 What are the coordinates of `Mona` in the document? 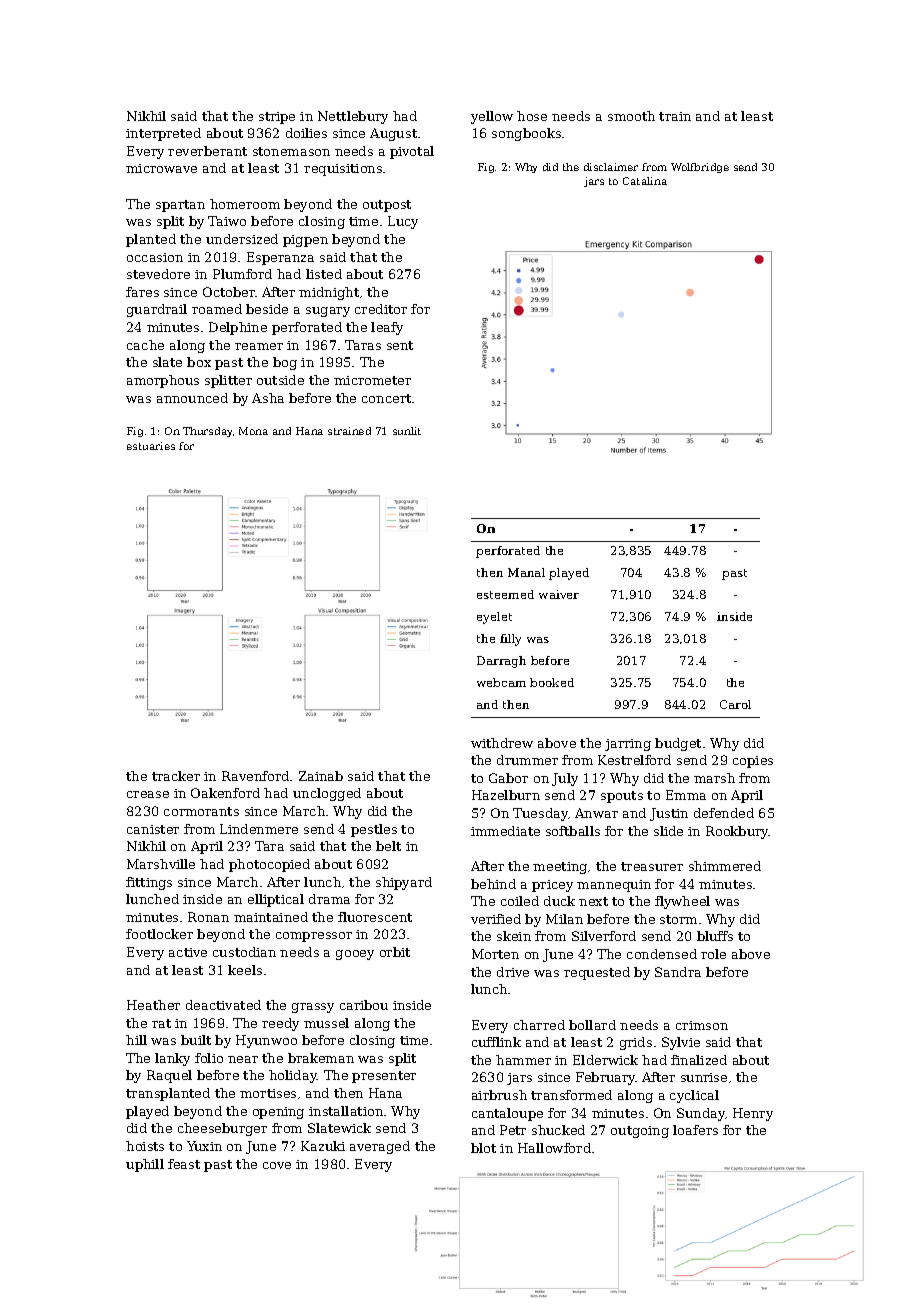 It's located at (253, 431).
